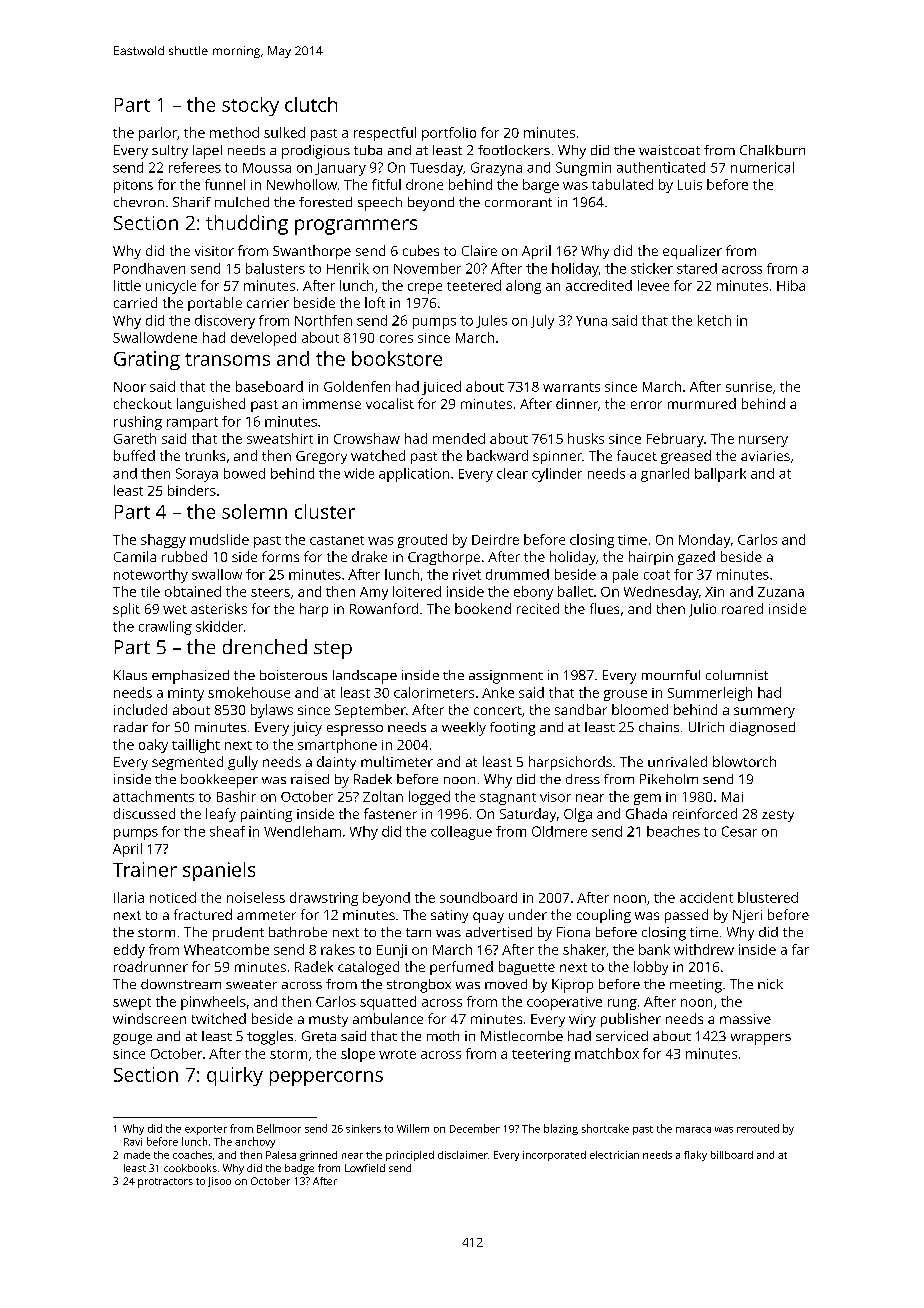 Image resolution: width=924 pixels, height=1308 pixels. Describe the element at coordinates (704, 541) in the image. I see `Monday` at that location.
